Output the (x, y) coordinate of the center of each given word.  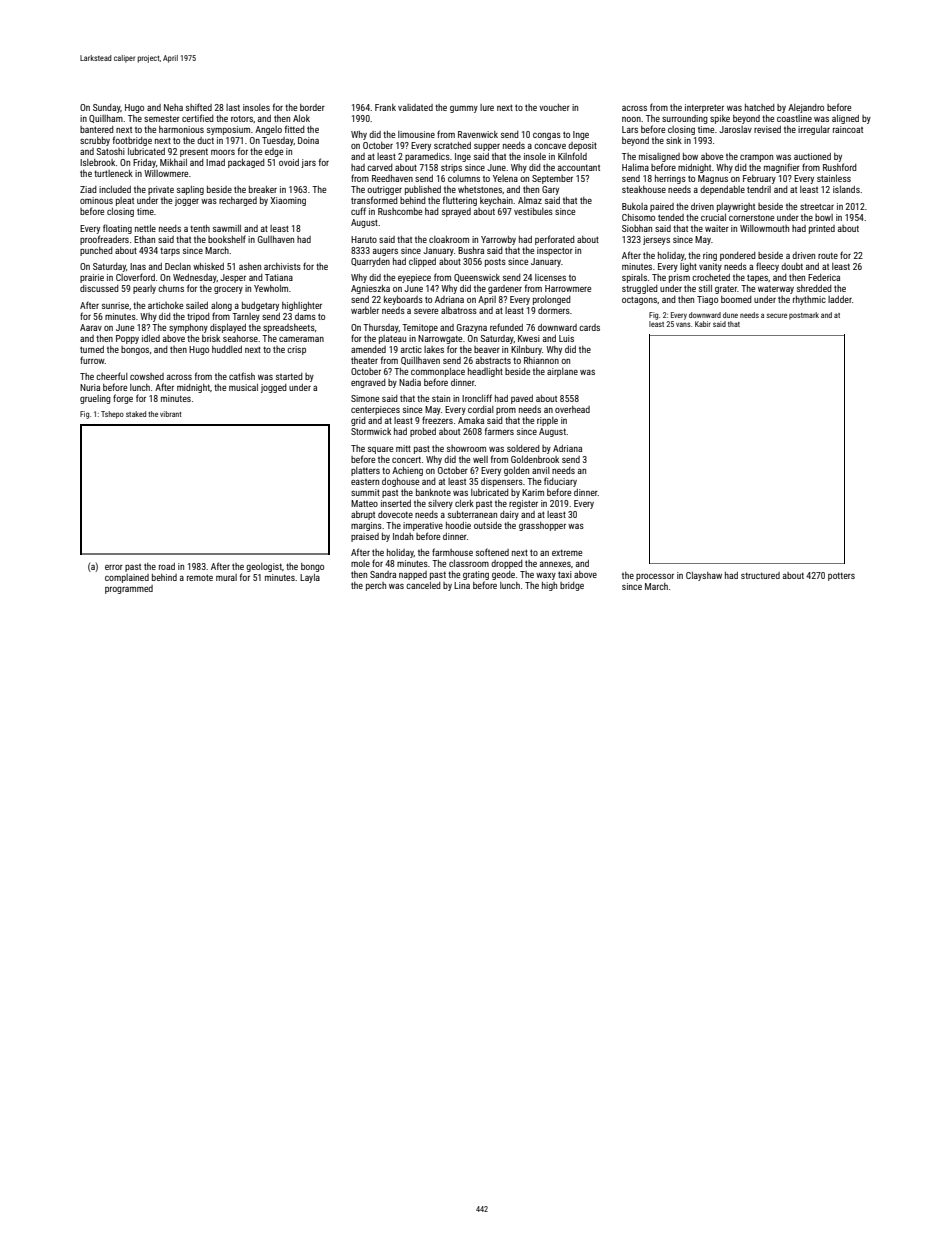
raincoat (848, 129)
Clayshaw (704, 576)
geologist (264, 567)
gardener (505, 289)
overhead (572, 409)
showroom (466, 448)
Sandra (383, 574)
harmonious (181, 129)
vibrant (171, 414)
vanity (710, 267)
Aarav (91, 327)
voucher (554, 107)
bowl (824, 217)
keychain (496, 201)
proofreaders (104, 240)
